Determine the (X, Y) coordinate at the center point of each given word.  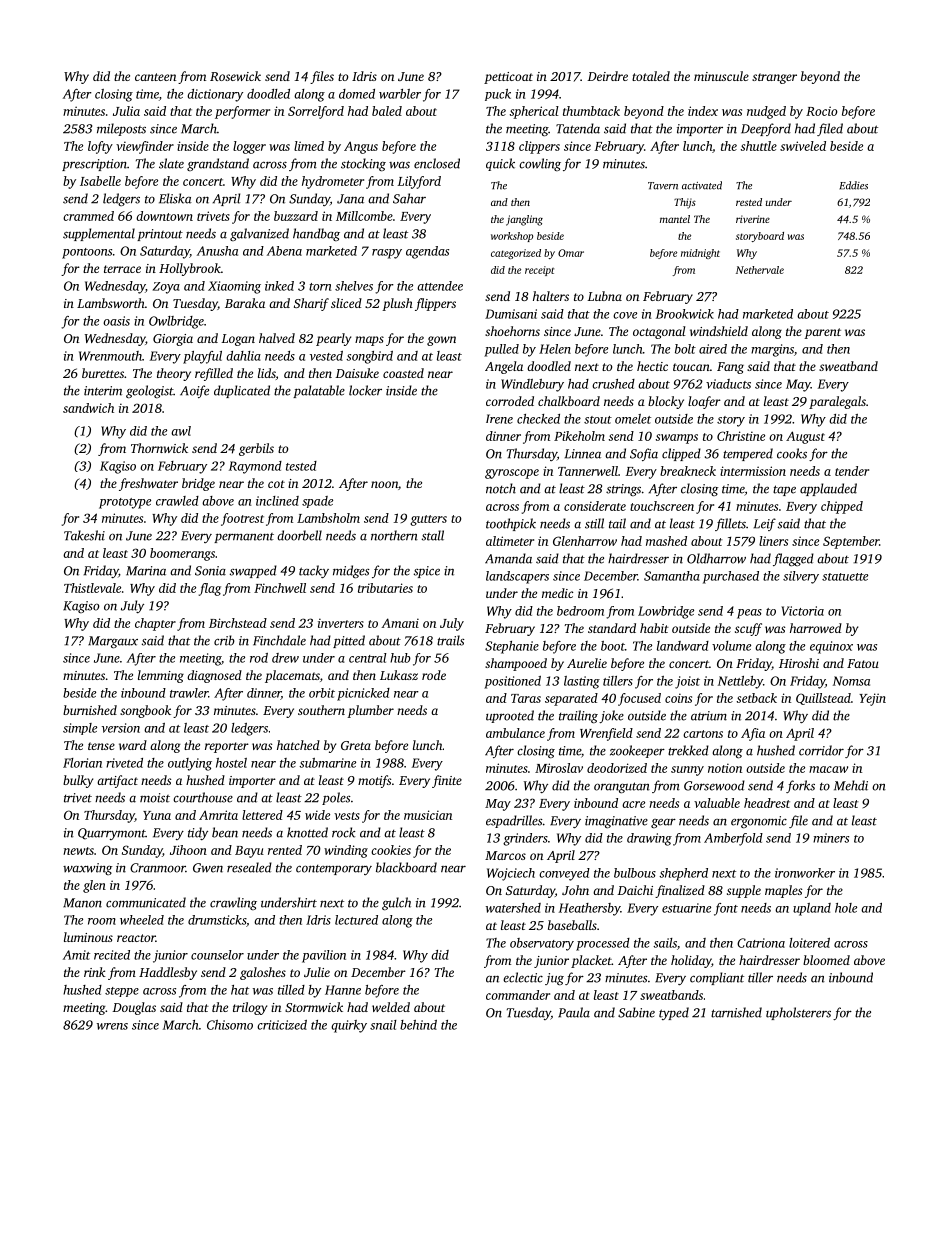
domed (357, 94)
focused (639, 699)
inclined (277, 501)
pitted (349, 641)
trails (451, 640)
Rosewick (235, 76)
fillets (730, 524)
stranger (774, 78)
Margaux (113, 642)
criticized (282, 1025)
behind (418, 1025)
